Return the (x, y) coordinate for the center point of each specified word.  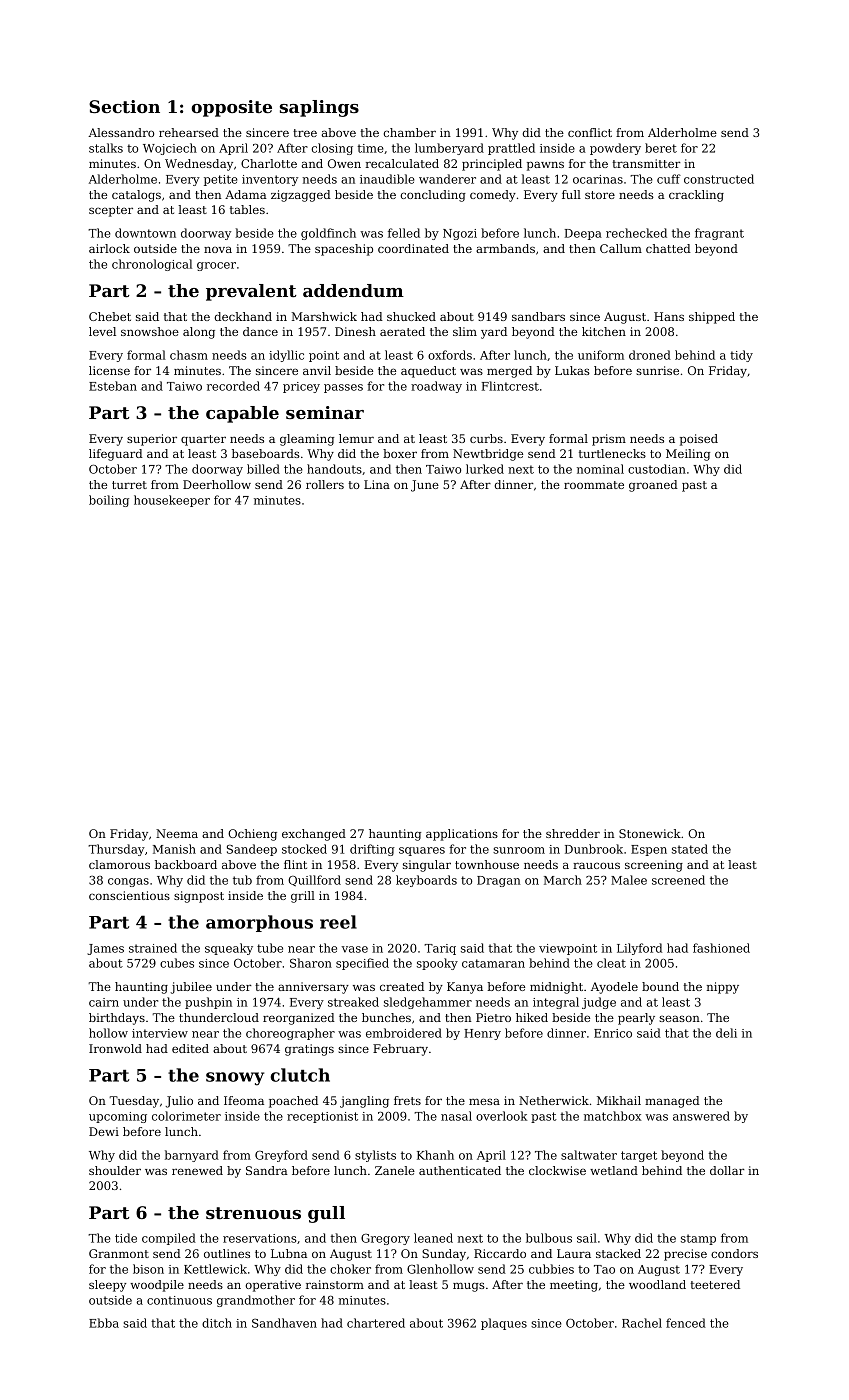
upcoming (118, 1117)
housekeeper (172, 501)
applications (462, 835)
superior (152, 440)
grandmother (256, 1301)
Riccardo (500, 1253)
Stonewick (650, 833)
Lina (377, 484)
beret (661, 148)
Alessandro (121, 132)
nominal (600, 469)
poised (699, 440)
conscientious (129, 895)
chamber (410, 132)
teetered (715, 1284)
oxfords (450, 355)
